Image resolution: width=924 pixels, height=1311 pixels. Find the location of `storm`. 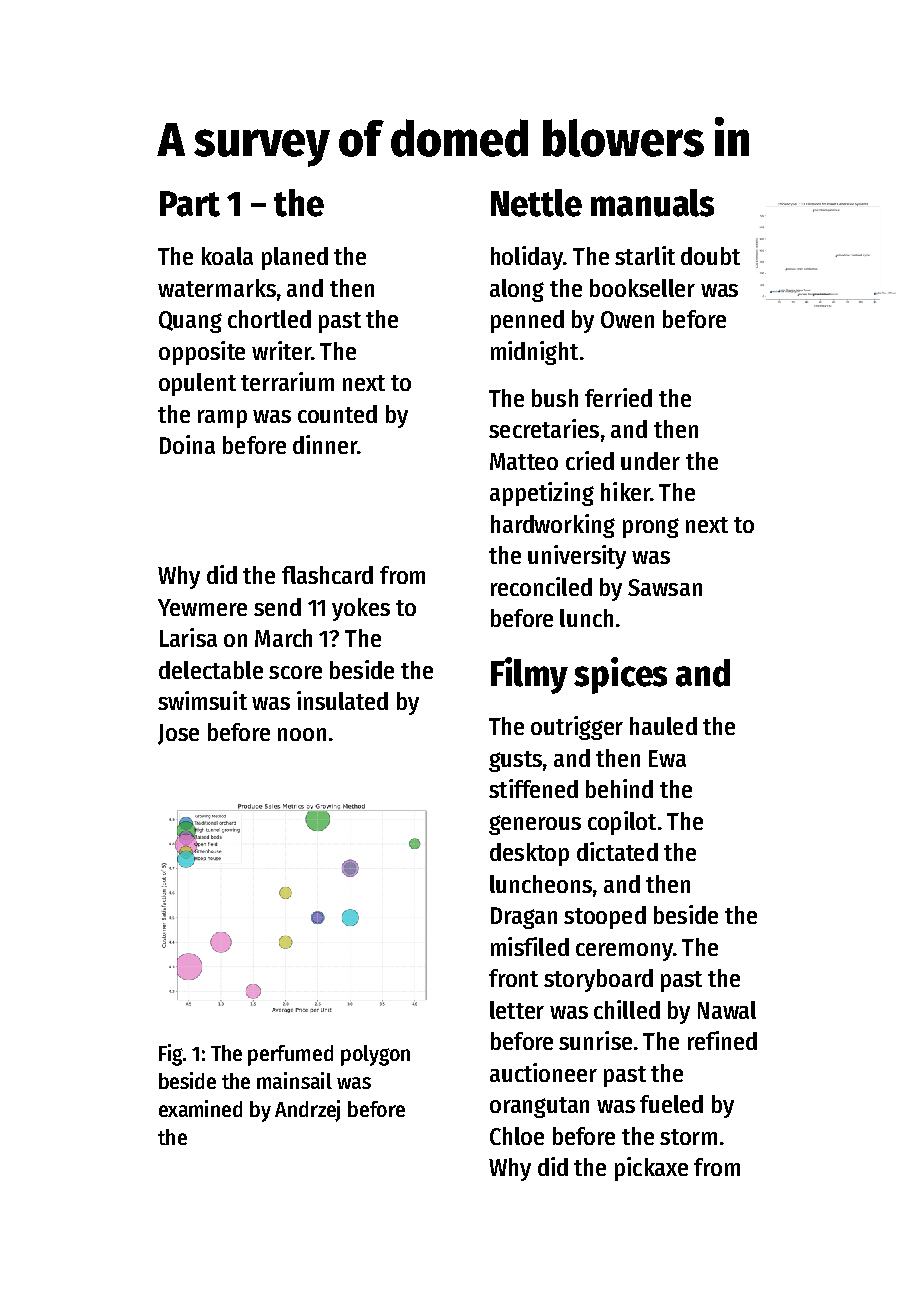

storm is located at coordinates (688, 1137).
